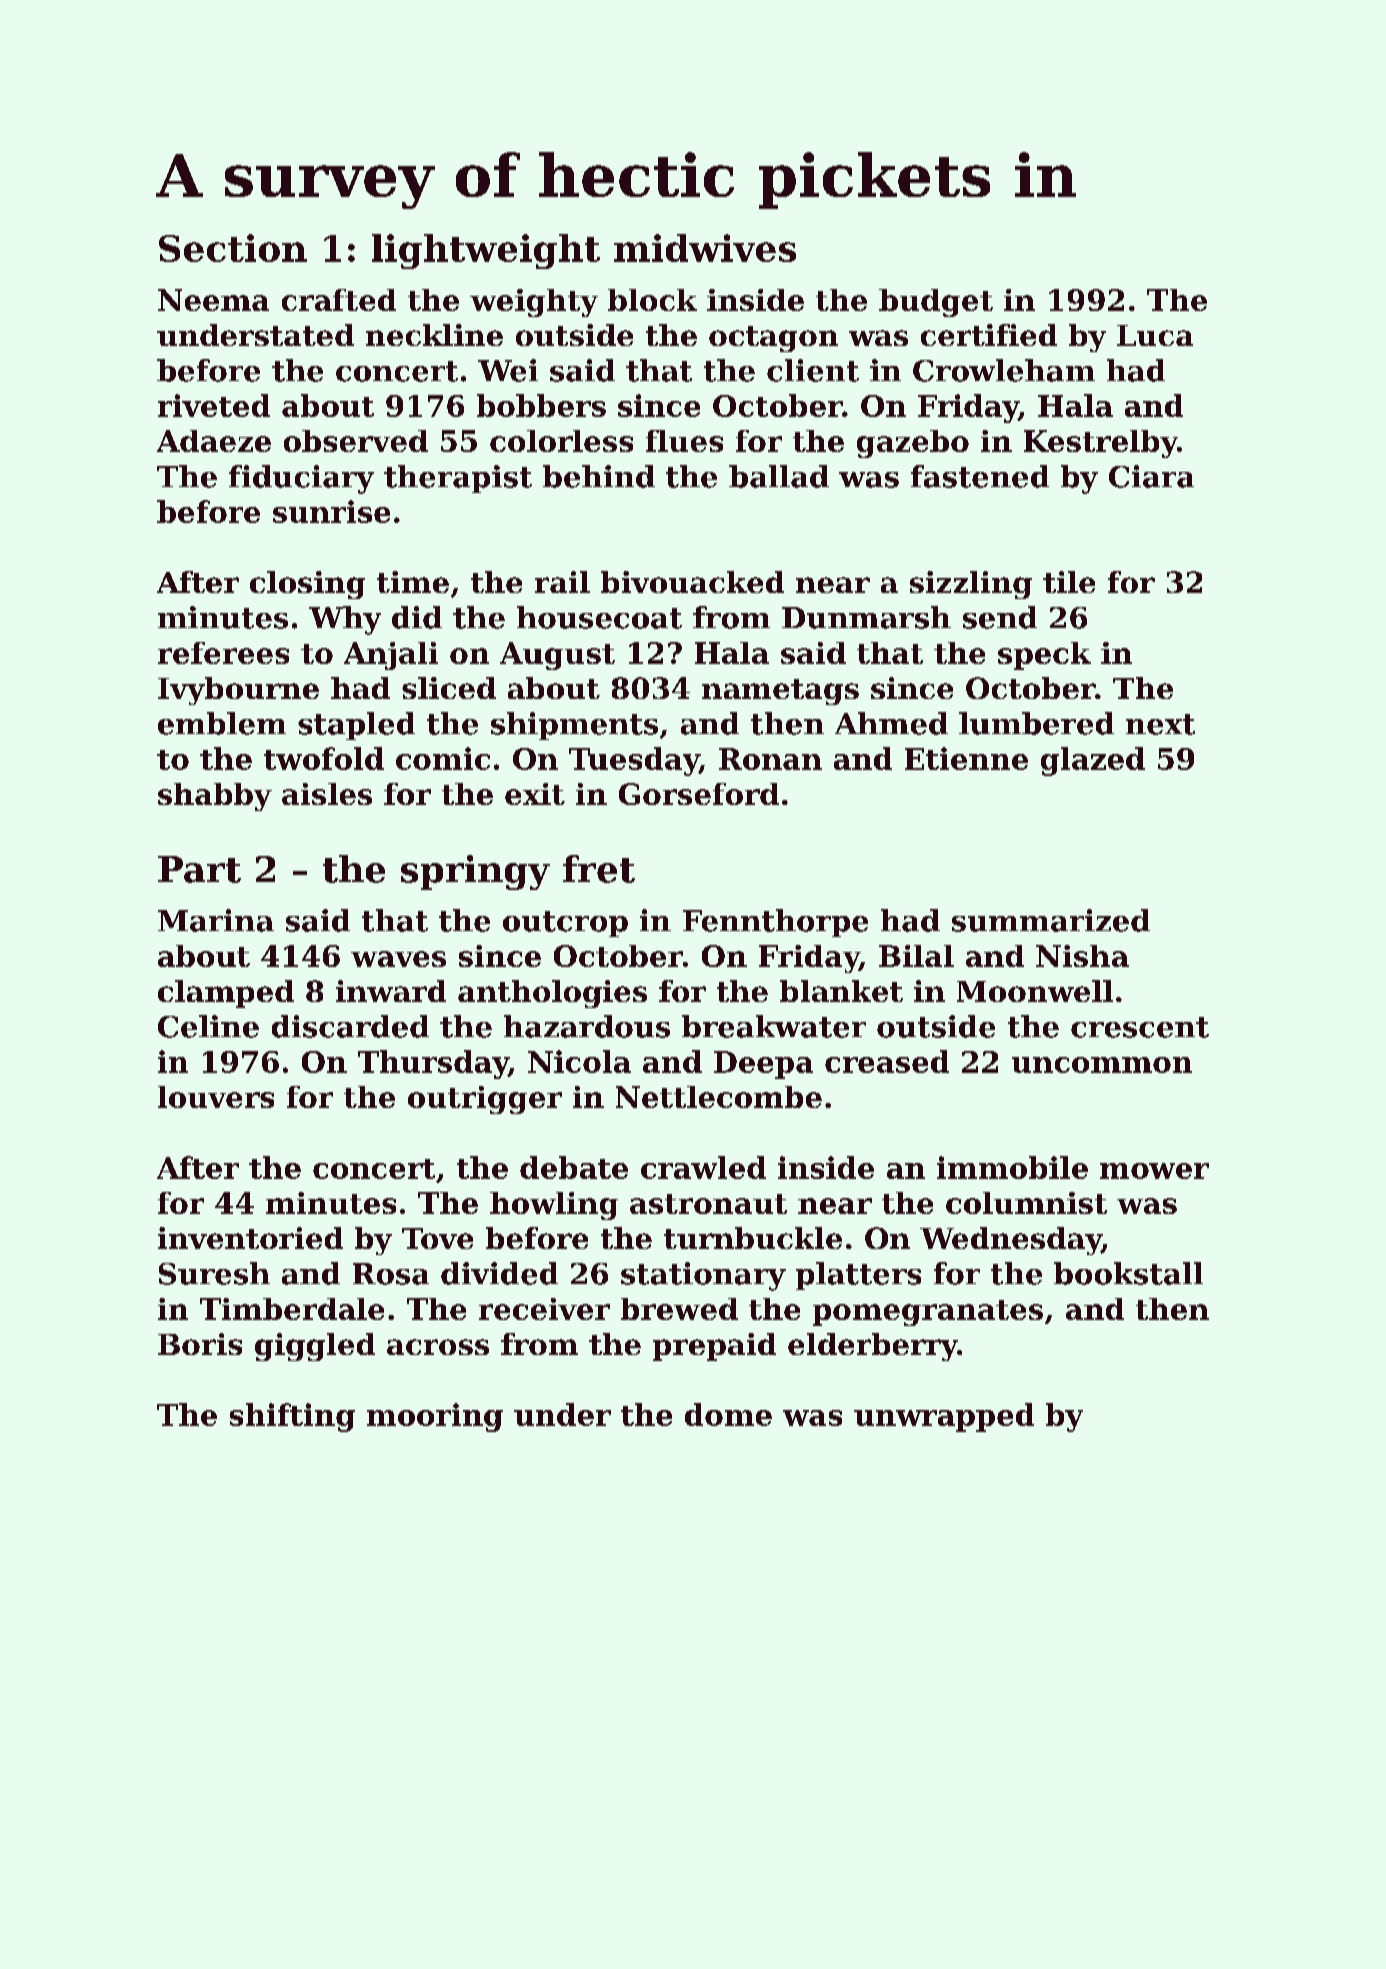  What do you see at coordinates (916, 956) in the image?
I see `Bilal` at bounding box center [916, 956].
